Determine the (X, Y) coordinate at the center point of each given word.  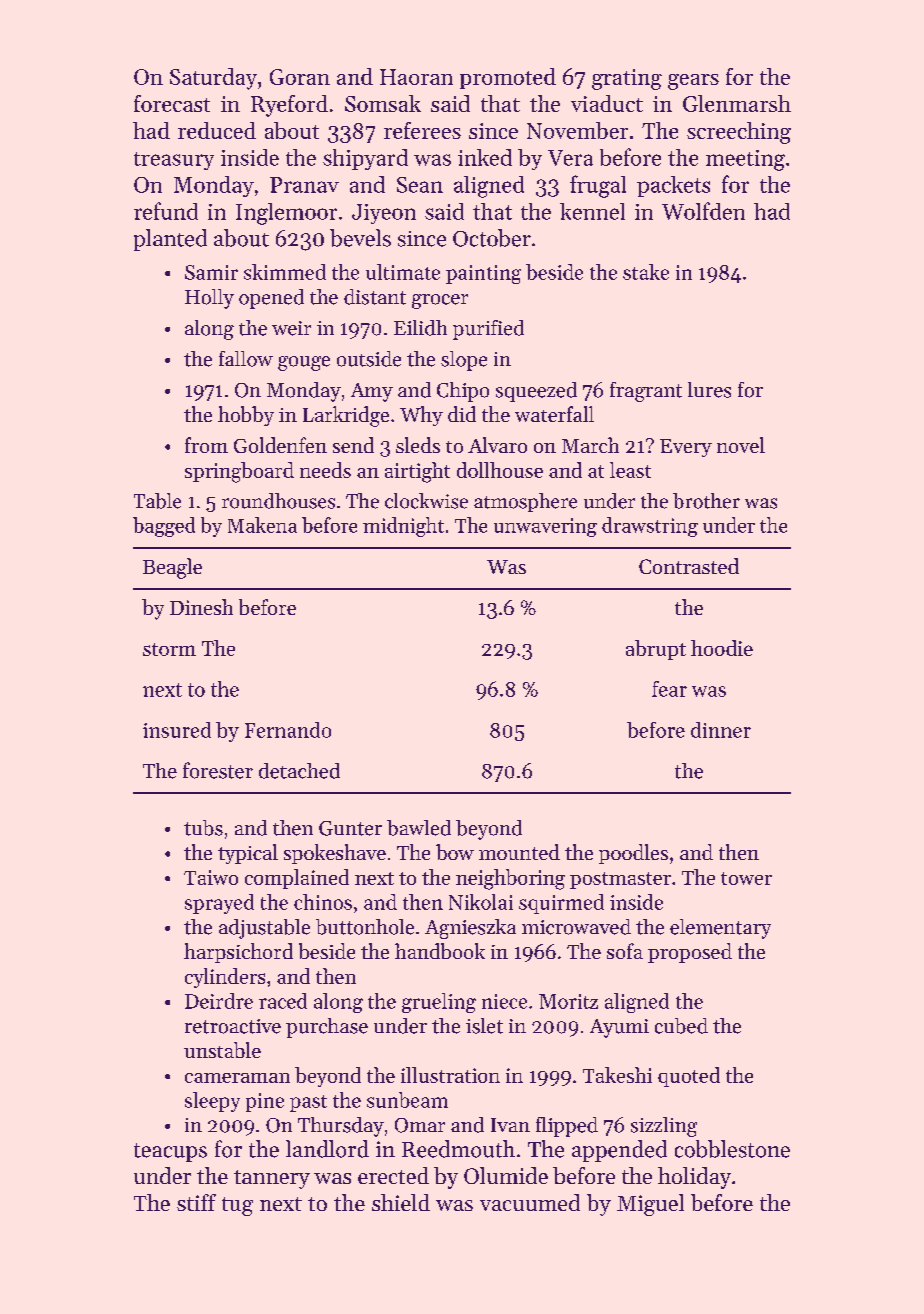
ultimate (403, 272)
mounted (519, 852)
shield (401, 1202)
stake (646, 272)
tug (237, 1206)
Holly (209, 299)
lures (709, 390)
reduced (217, 130)
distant (375, 297)
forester (218, 770)
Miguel (650, 1205)
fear (669, 689)
